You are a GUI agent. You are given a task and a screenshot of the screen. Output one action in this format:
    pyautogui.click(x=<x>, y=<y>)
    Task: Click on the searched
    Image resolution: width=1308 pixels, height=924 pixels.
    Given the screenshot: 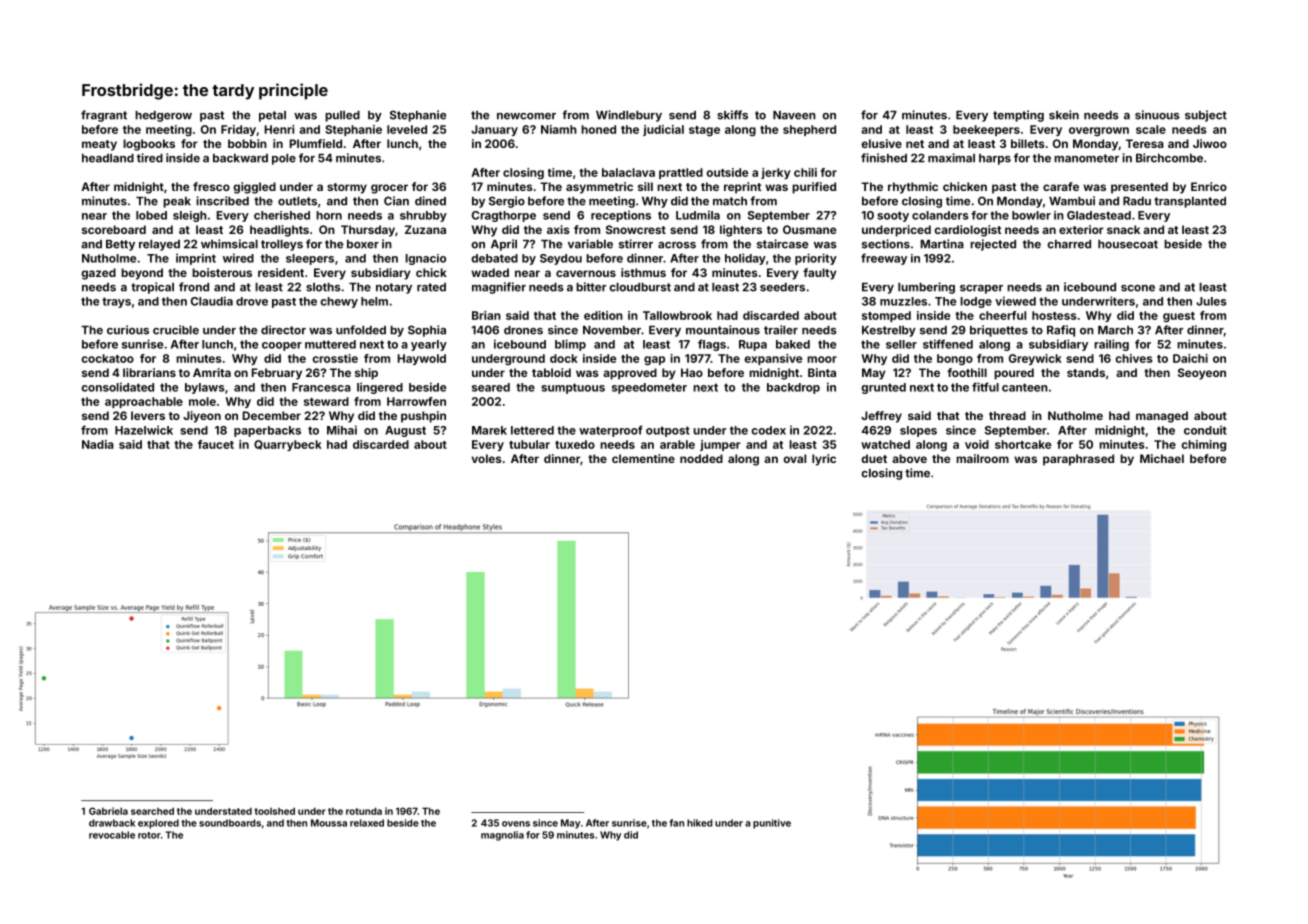 What is the action you would take?
    pyautogui.click(x=152, y=811)
